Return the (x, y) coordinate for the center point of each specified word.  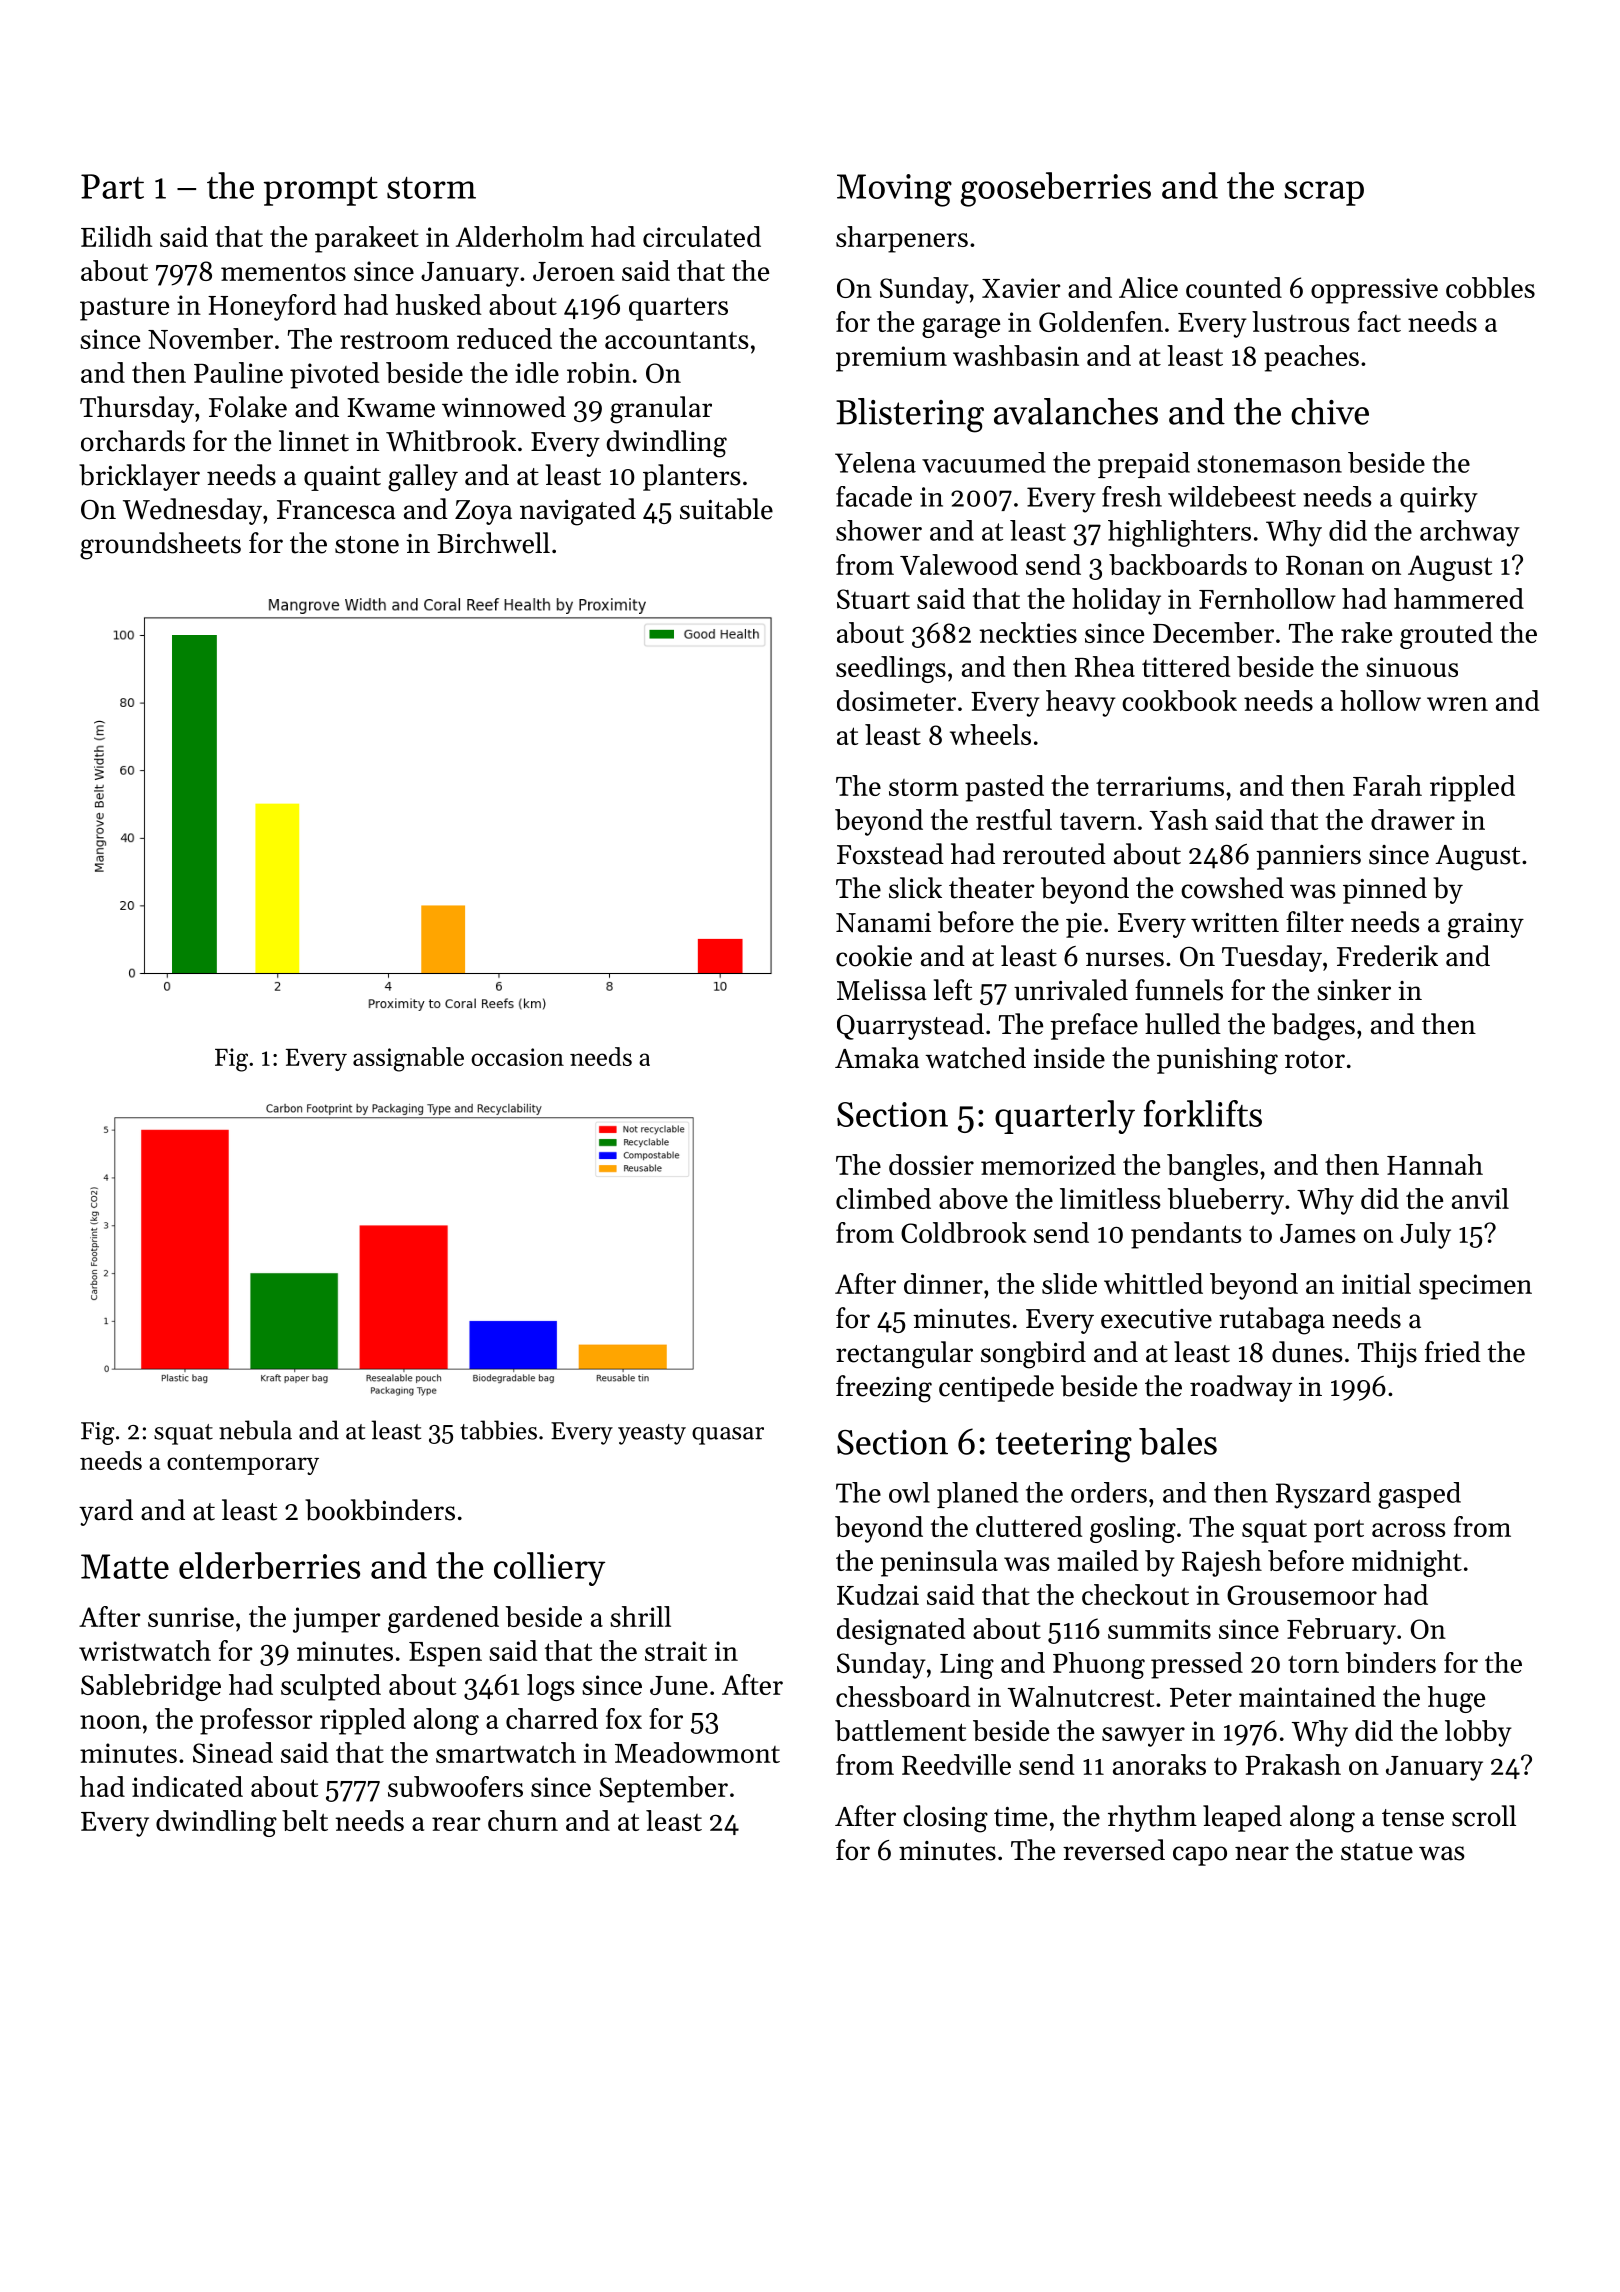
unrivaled (1071, 990)
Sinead (233, 1752)
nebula (255, 1430)
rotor (1315, 1060)
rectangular (904, 1355)
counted (1234, 287)
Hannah (1435, 1164)
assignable (408, 1059)
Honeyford (272, 307)
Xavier (1021, 288)
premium (891, 359)
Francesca (336, 510)
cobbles (1490, 287)
